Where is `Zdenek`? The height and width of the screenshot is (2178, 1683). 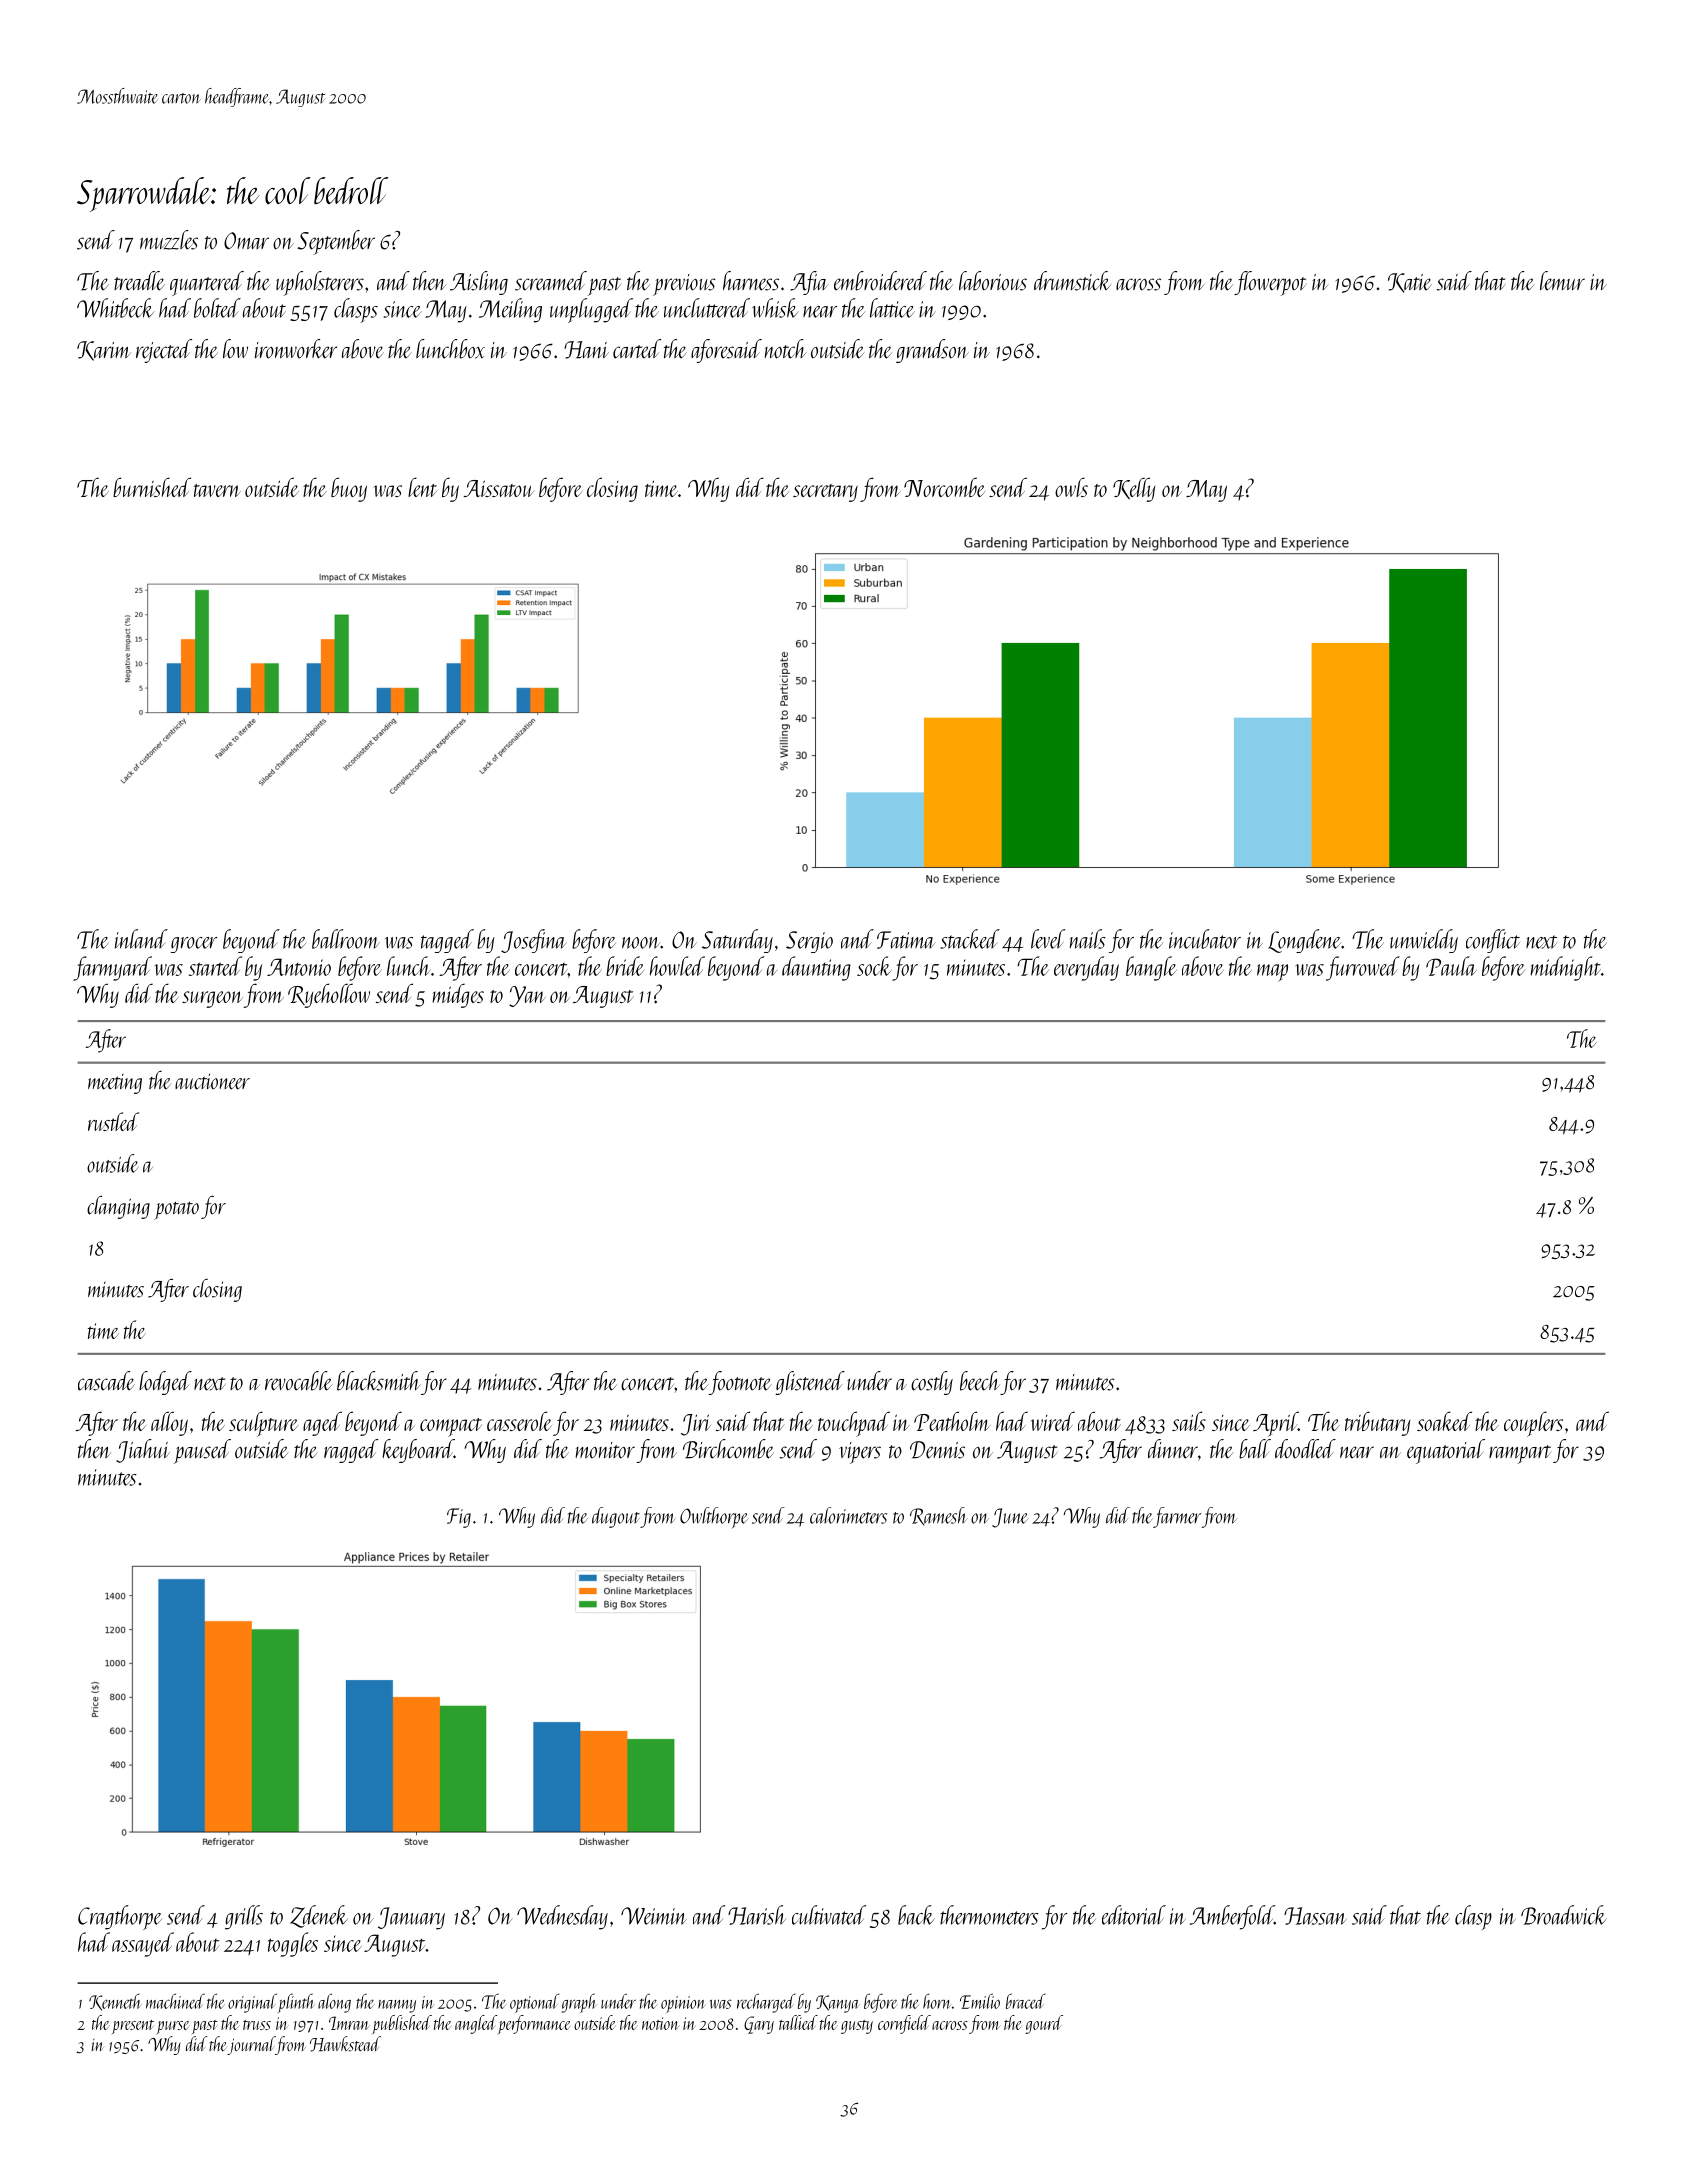 Zdenek is located at coordinates (319, 1916).
